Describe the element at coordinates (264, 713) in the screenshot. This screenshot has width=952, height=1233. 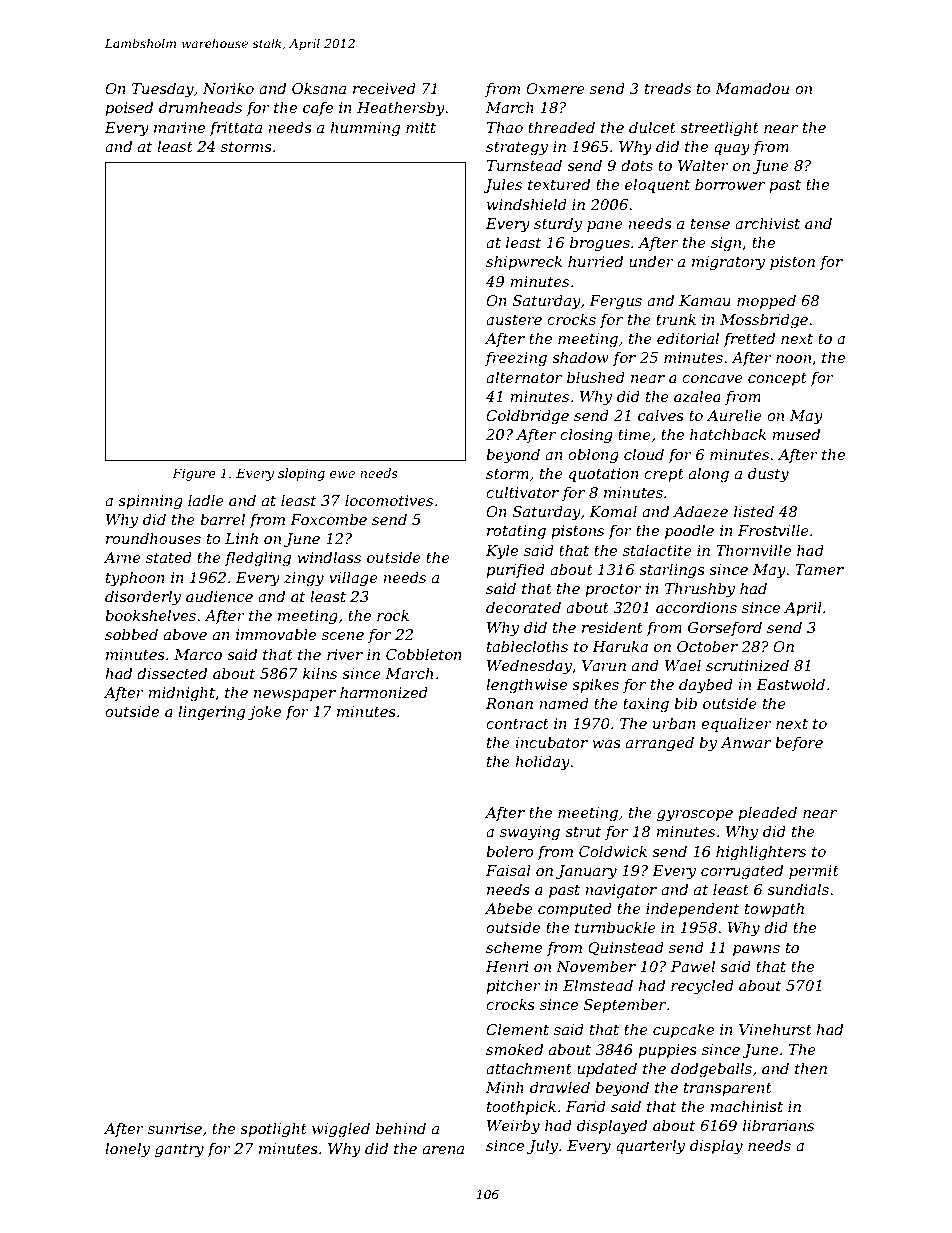
I see `joke` at that location.
